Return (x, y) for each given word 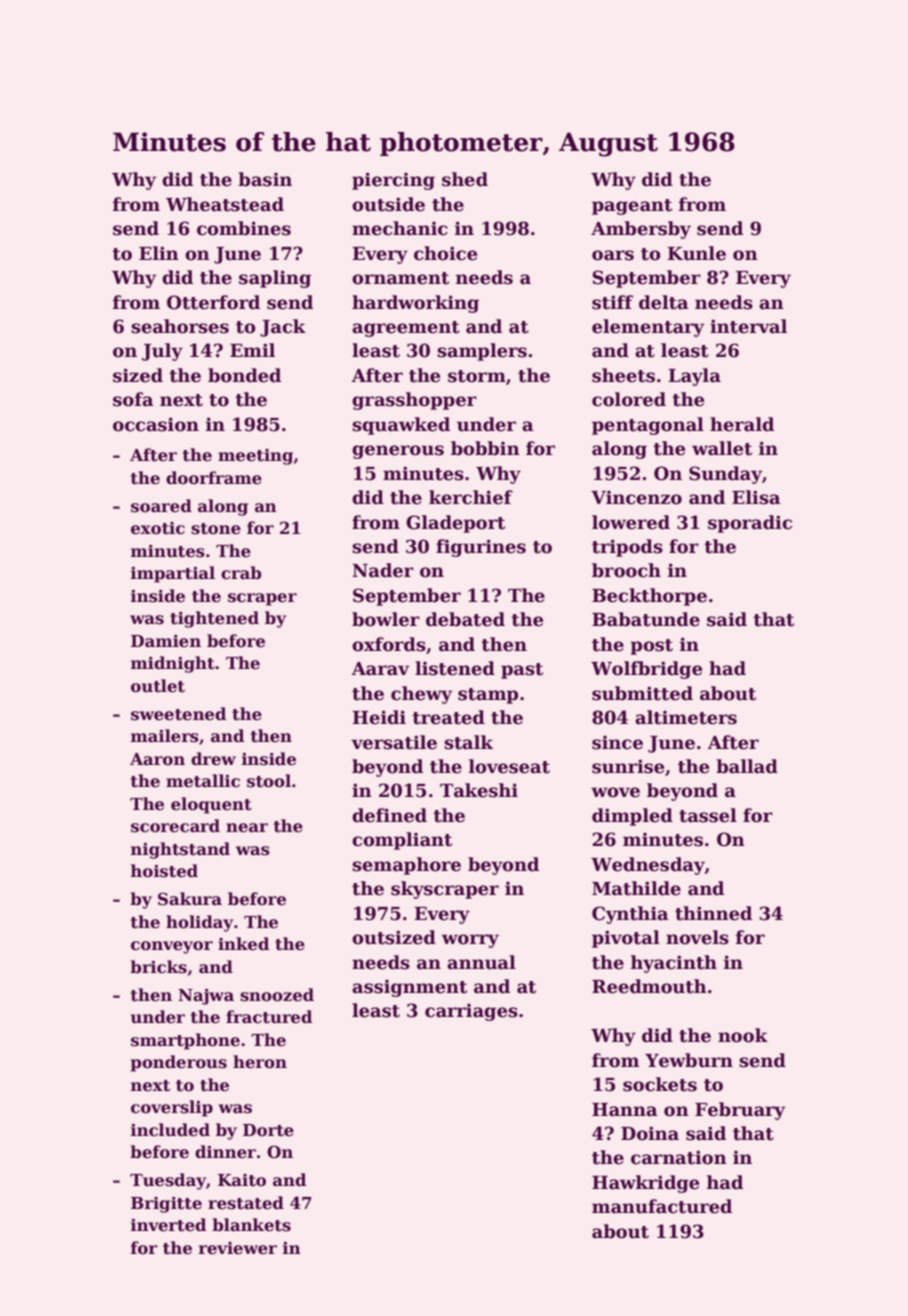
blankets (251, 1225)
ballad (747, 766)
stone (216, 529)
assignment (409, 988)
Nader (383, 570)
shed (465, 179)
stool (269, 781)
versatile (394, 742)
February (740, 1111)
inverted (168, 1225)
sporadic (750, 524)
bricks (158, 967)
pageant (632, 207)
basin (265, 179)
